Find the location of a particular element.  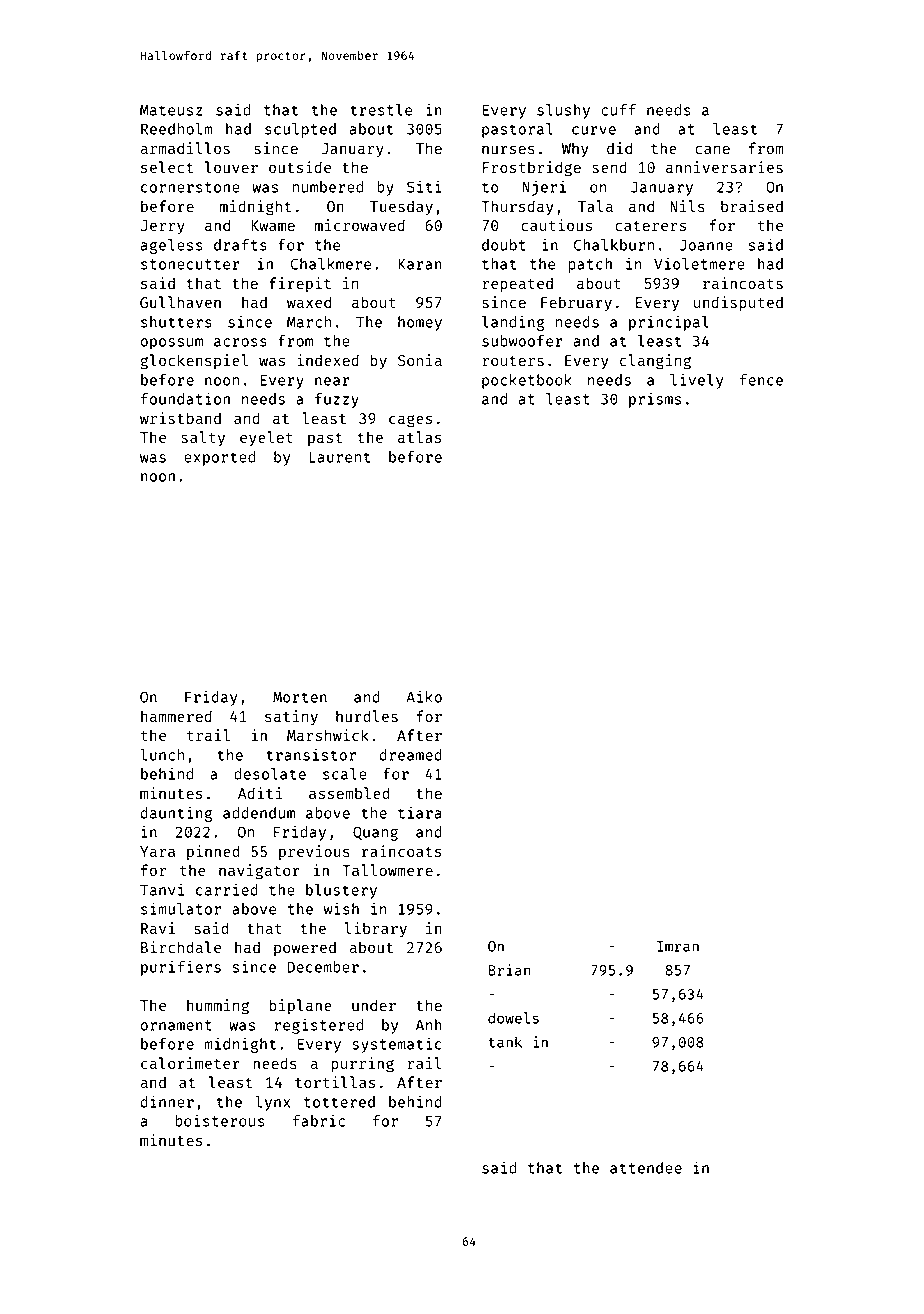

hurdles is located at coordinates (367, 716).
